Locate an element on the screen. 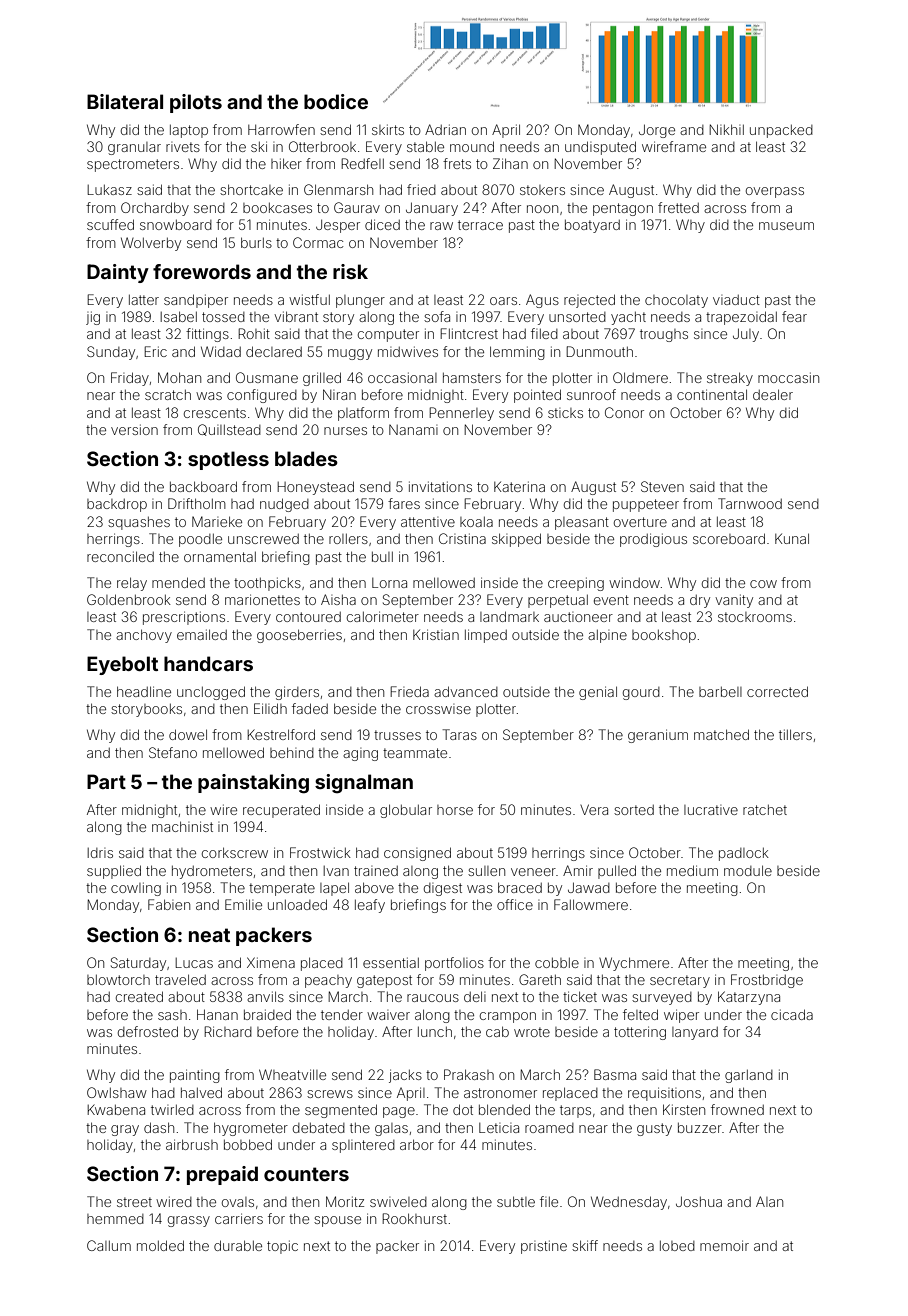  prescriptions is located at coordinates (184, 618).
